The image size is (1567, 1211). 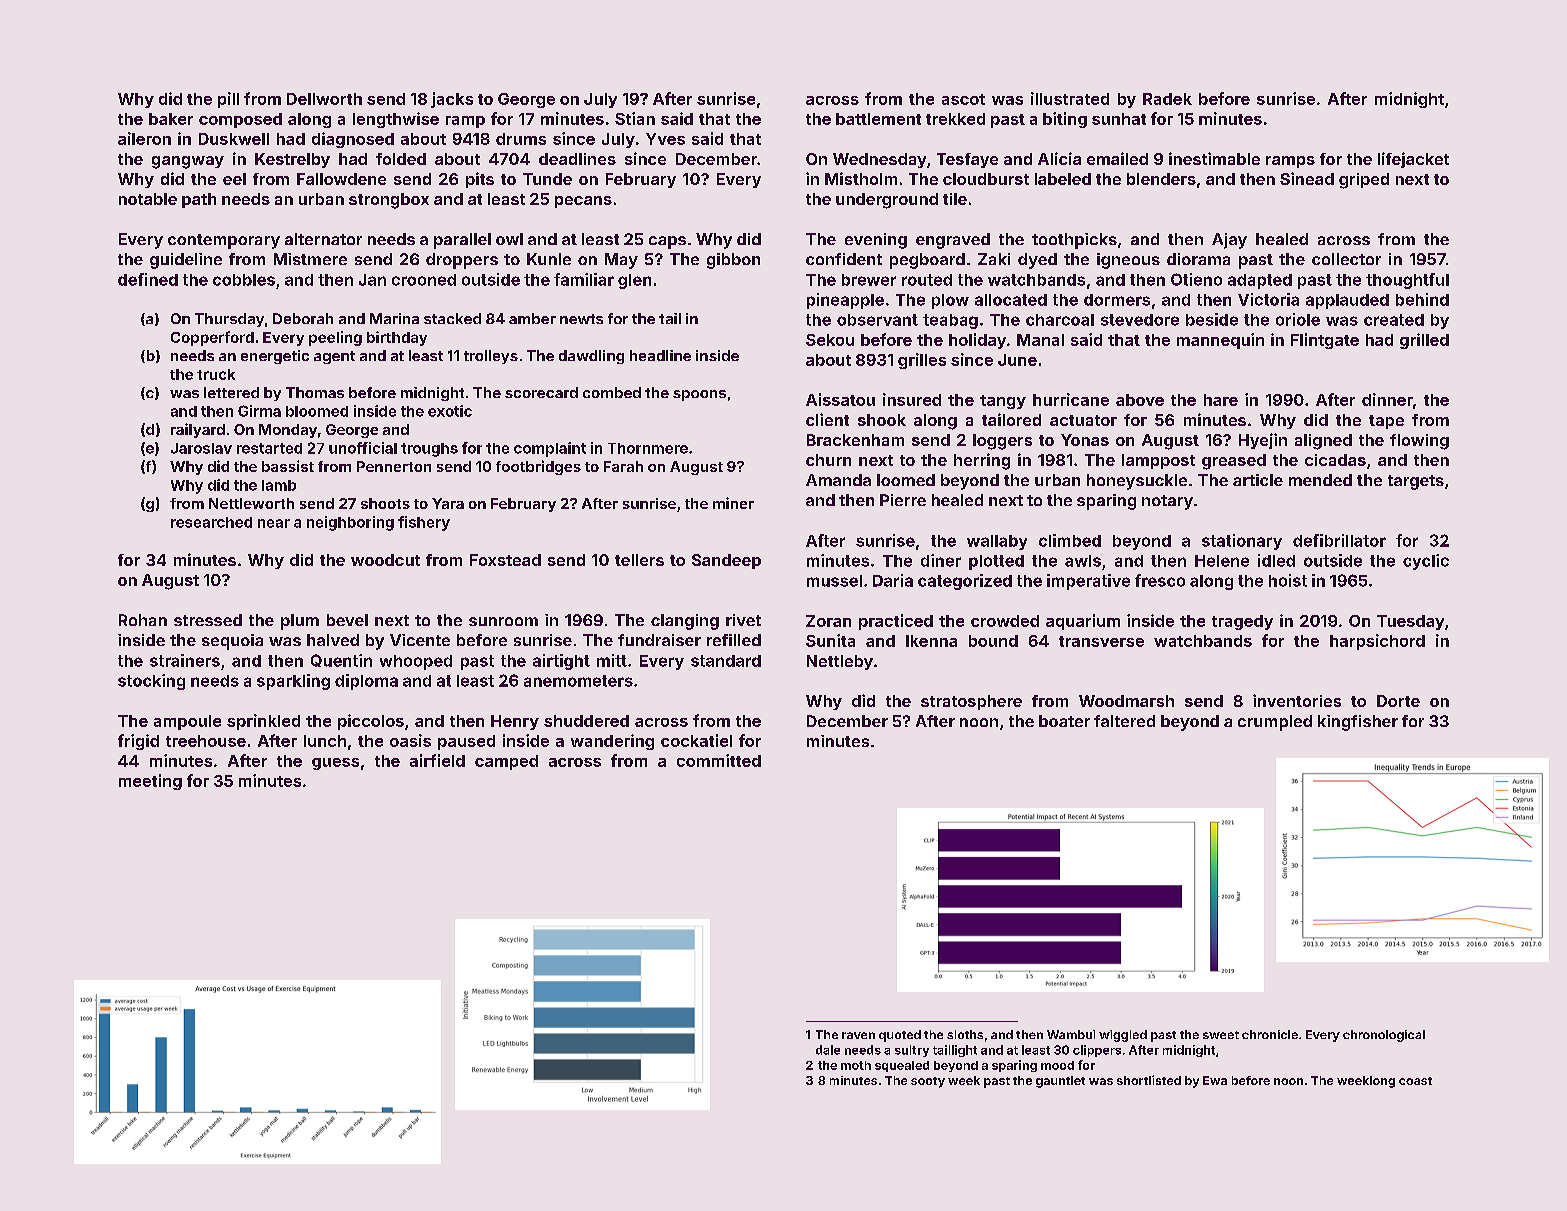 What do you see at coordinates (1064, 721) in the screenshot?
I see `boater` at bounding box center [1064, 721].
